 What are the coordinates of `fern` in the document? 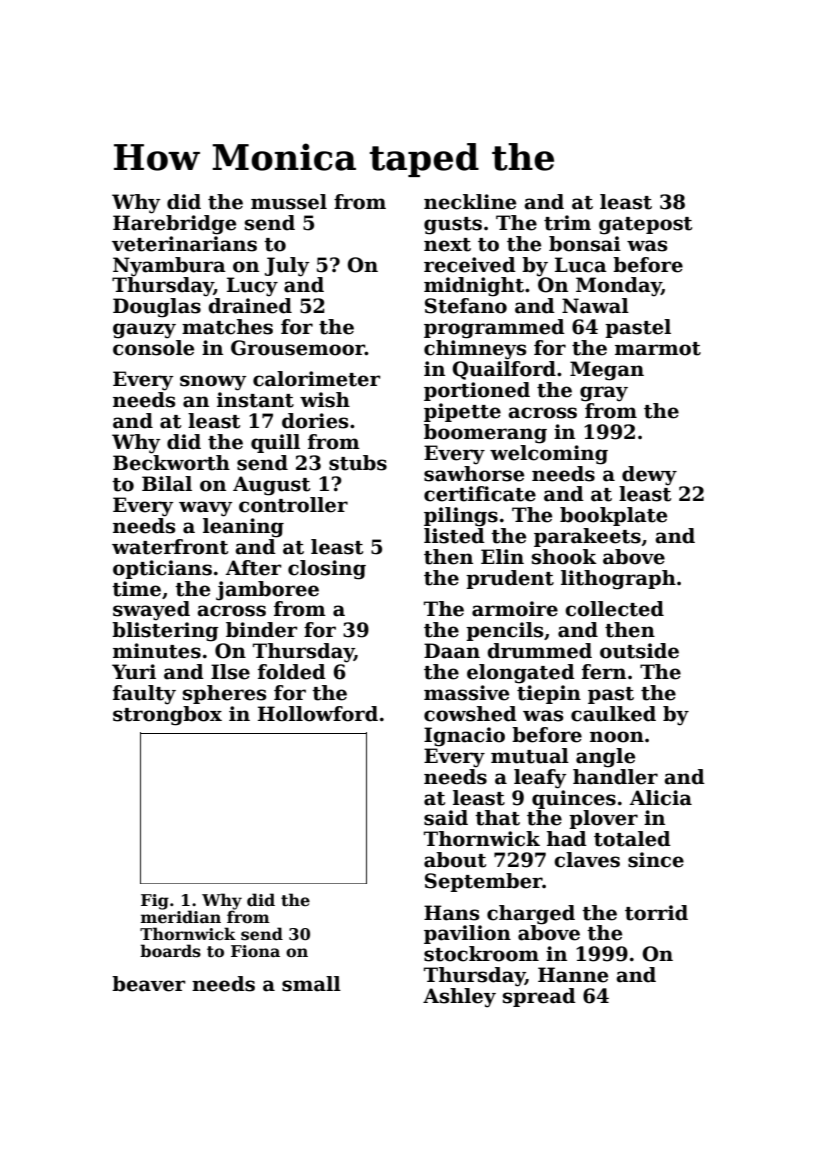 It's located at (604, 672).
